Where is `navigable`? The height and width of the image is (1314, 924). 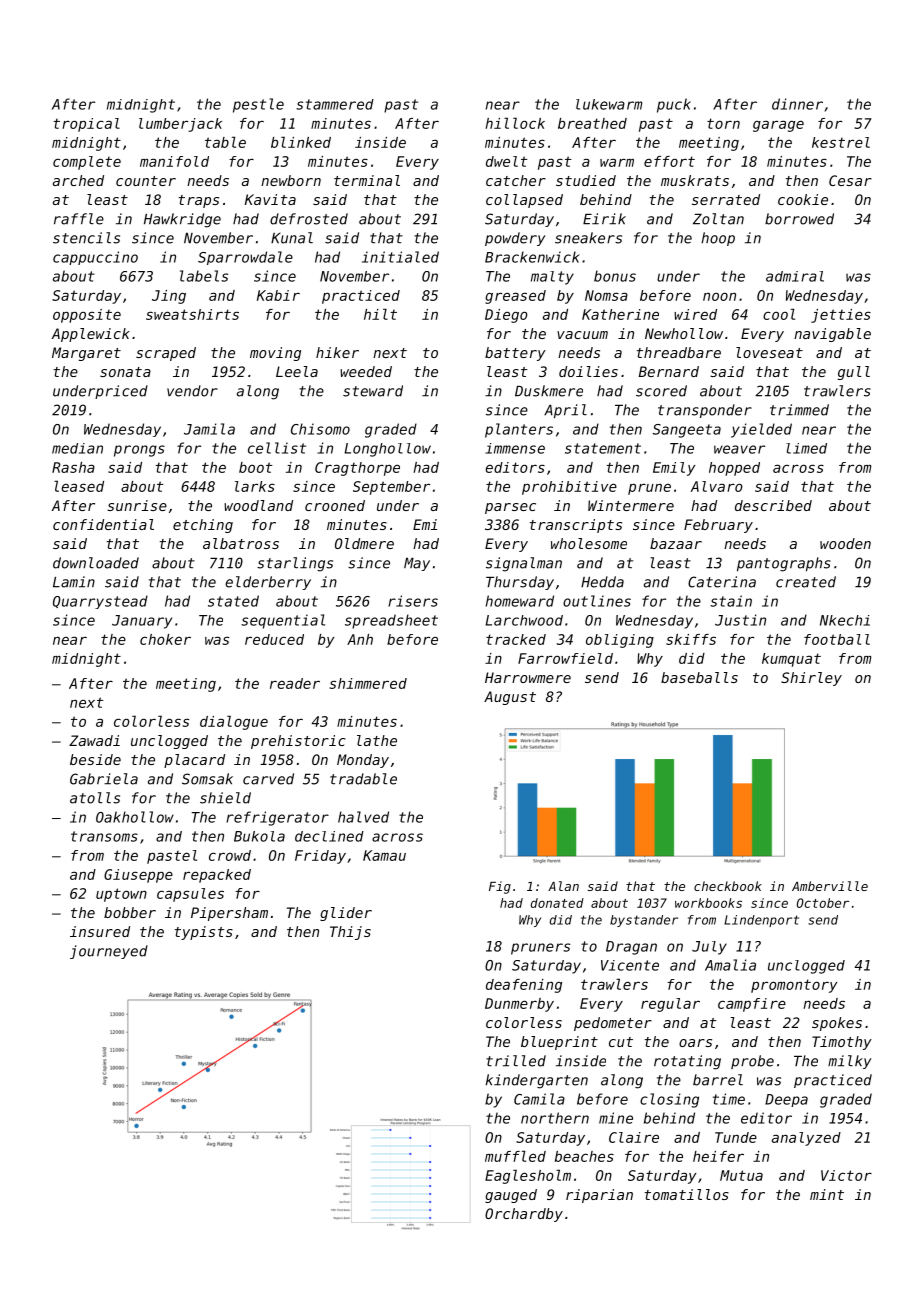 navigable is located at coordinates (832, 335).
